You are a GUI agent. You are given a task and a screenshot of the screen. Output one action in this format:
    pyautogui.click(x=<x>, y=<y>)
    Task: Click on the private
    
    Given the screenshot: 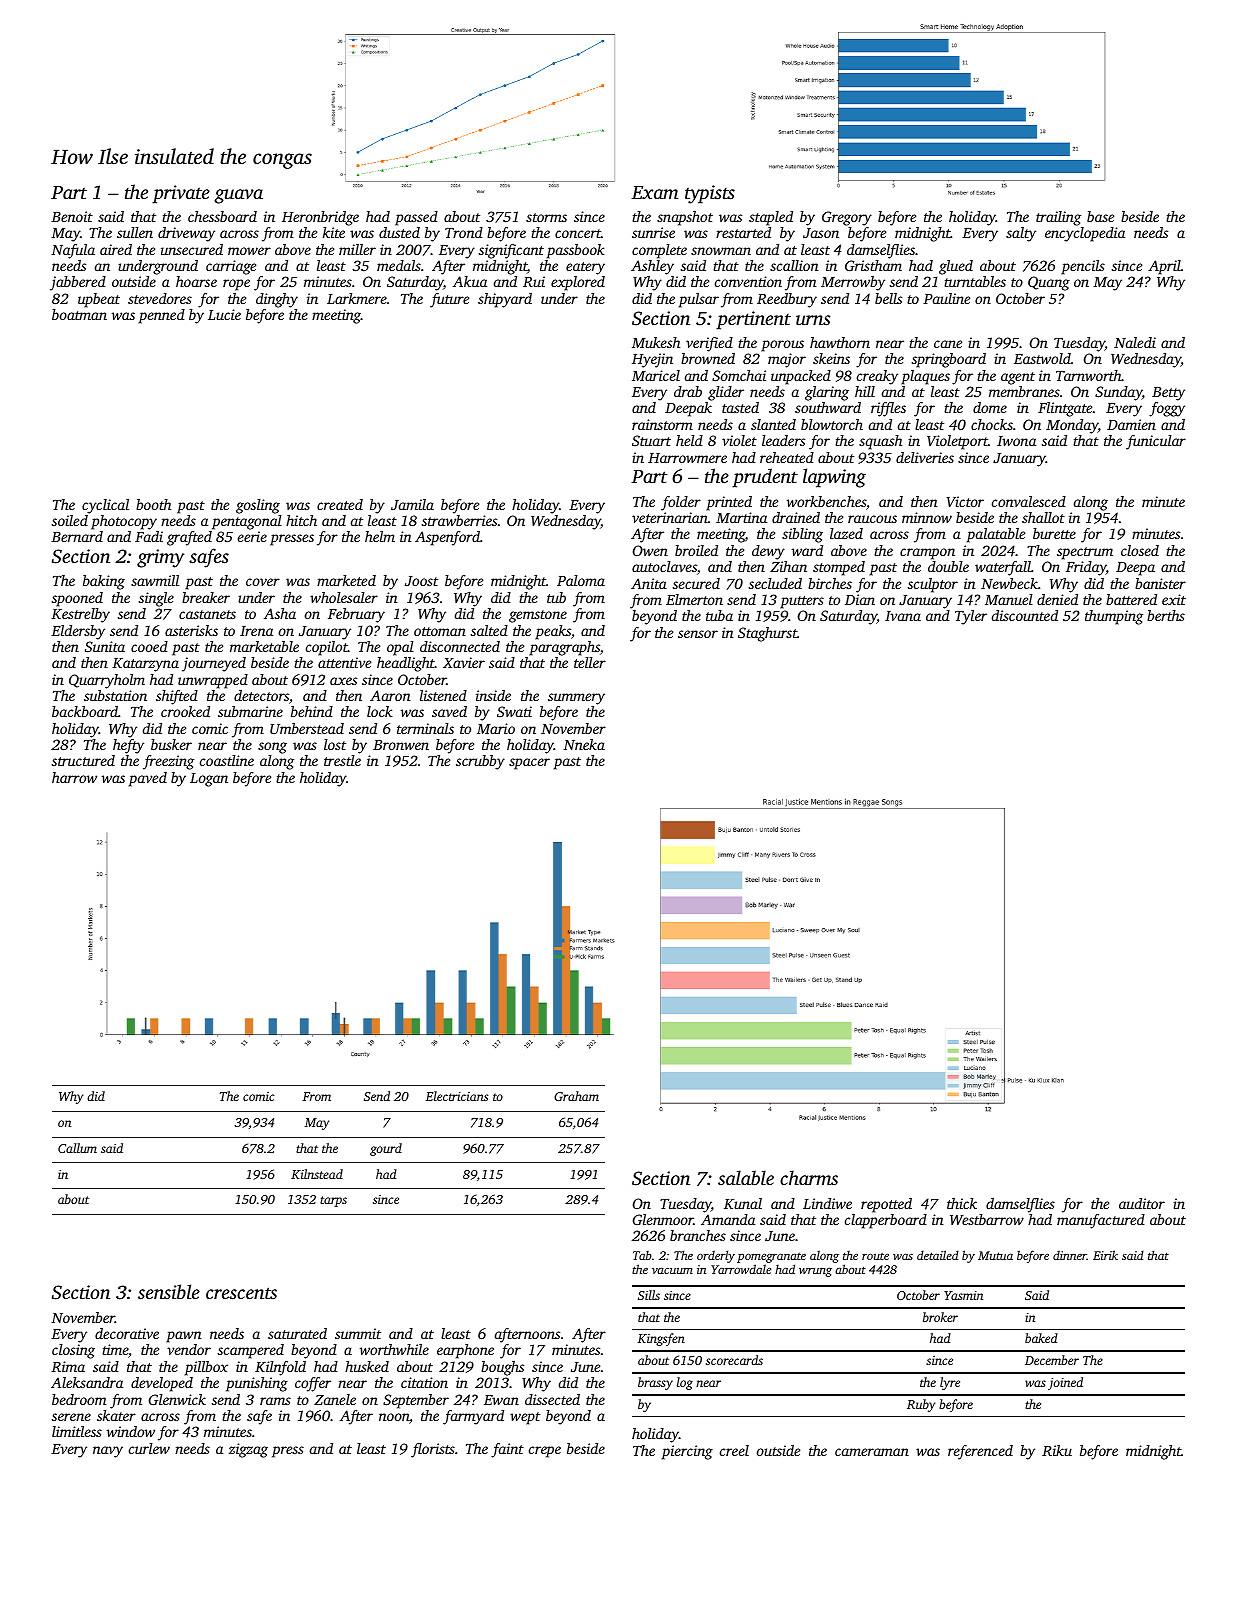 What is the action you would take?
    pyautogui.click(x=181, y=194)
